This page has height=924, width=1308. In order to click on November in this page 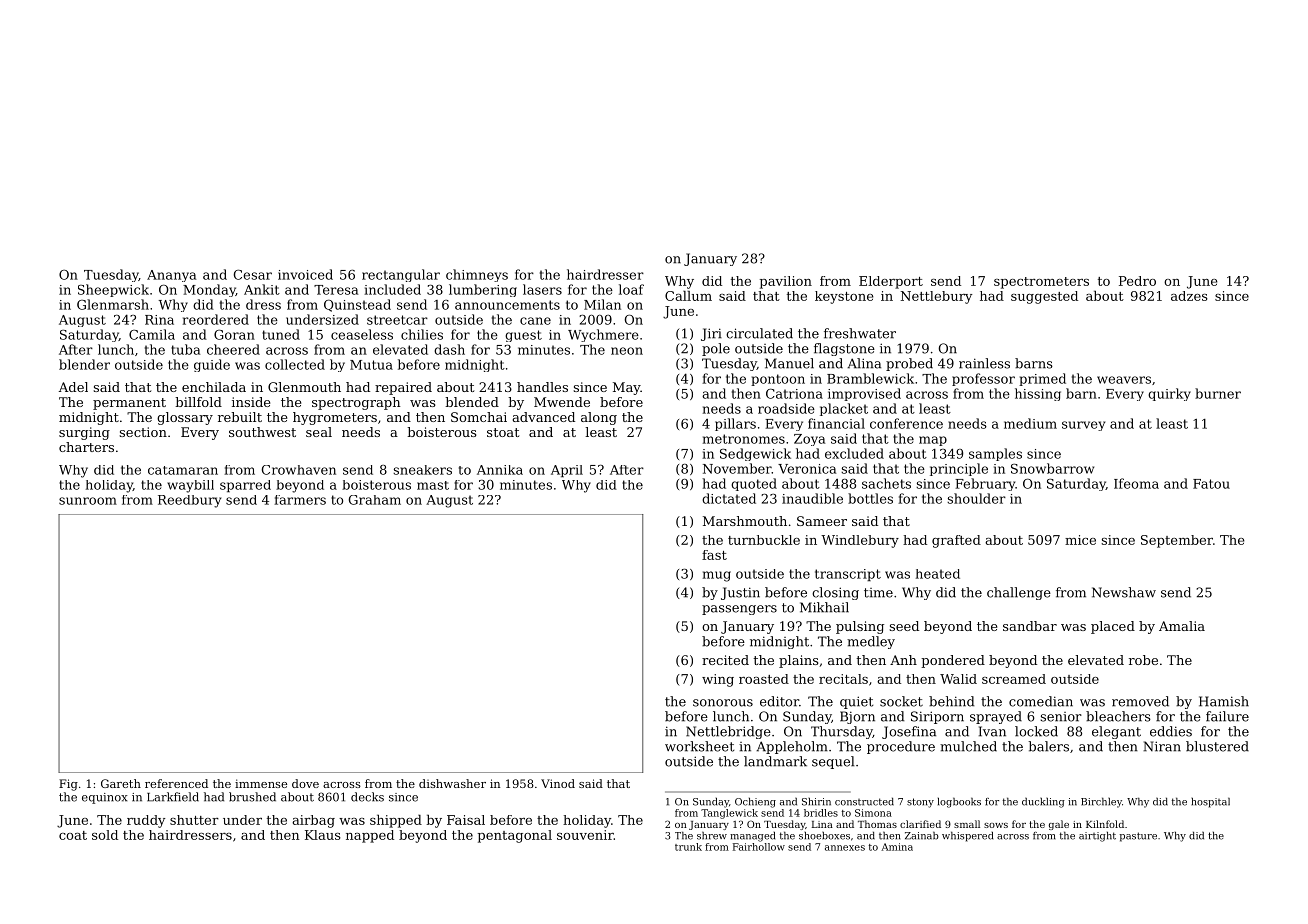, I will do `click(737, 468)`.
